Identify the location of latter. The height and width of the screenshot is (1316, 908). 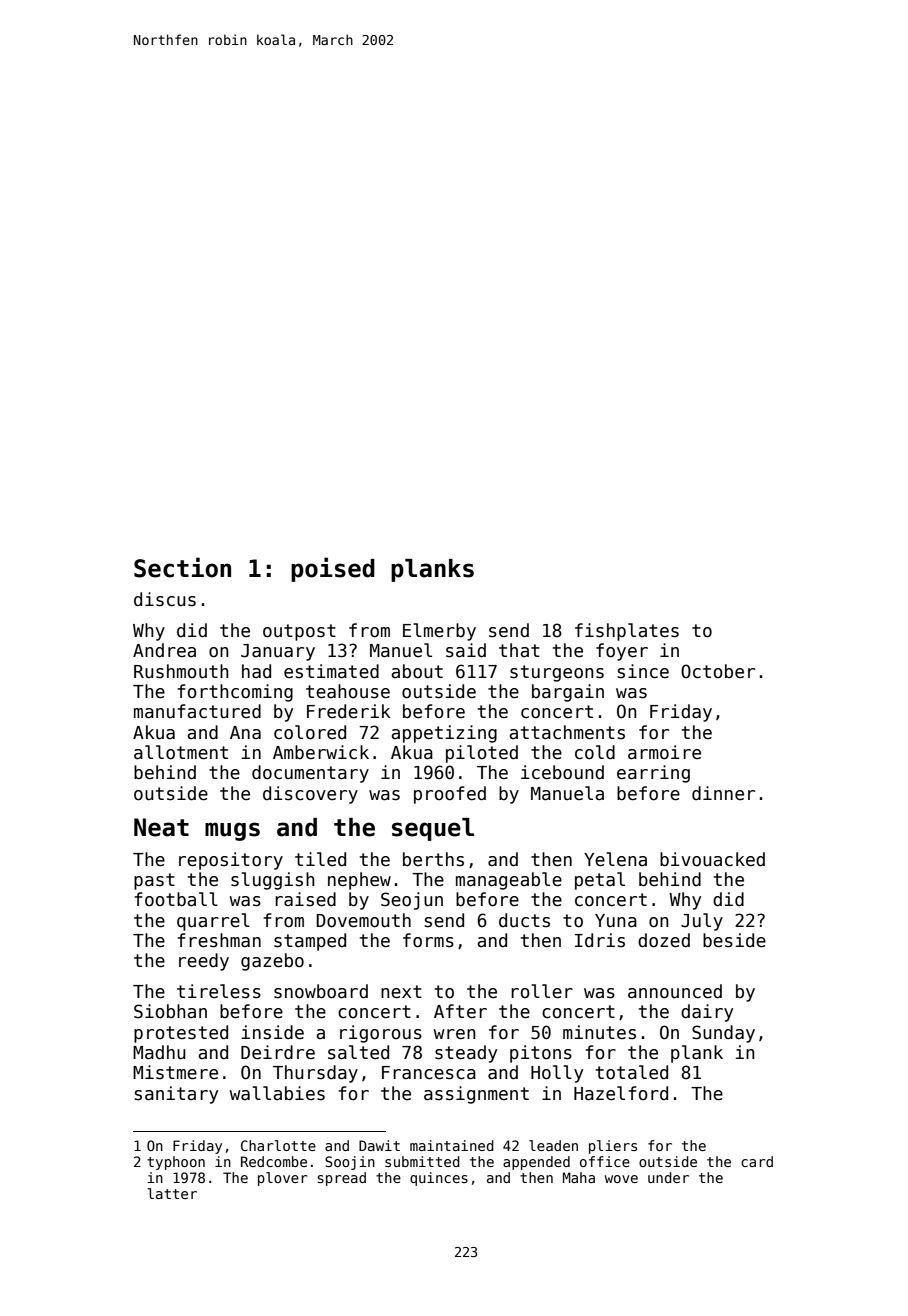
(172, 1193).
